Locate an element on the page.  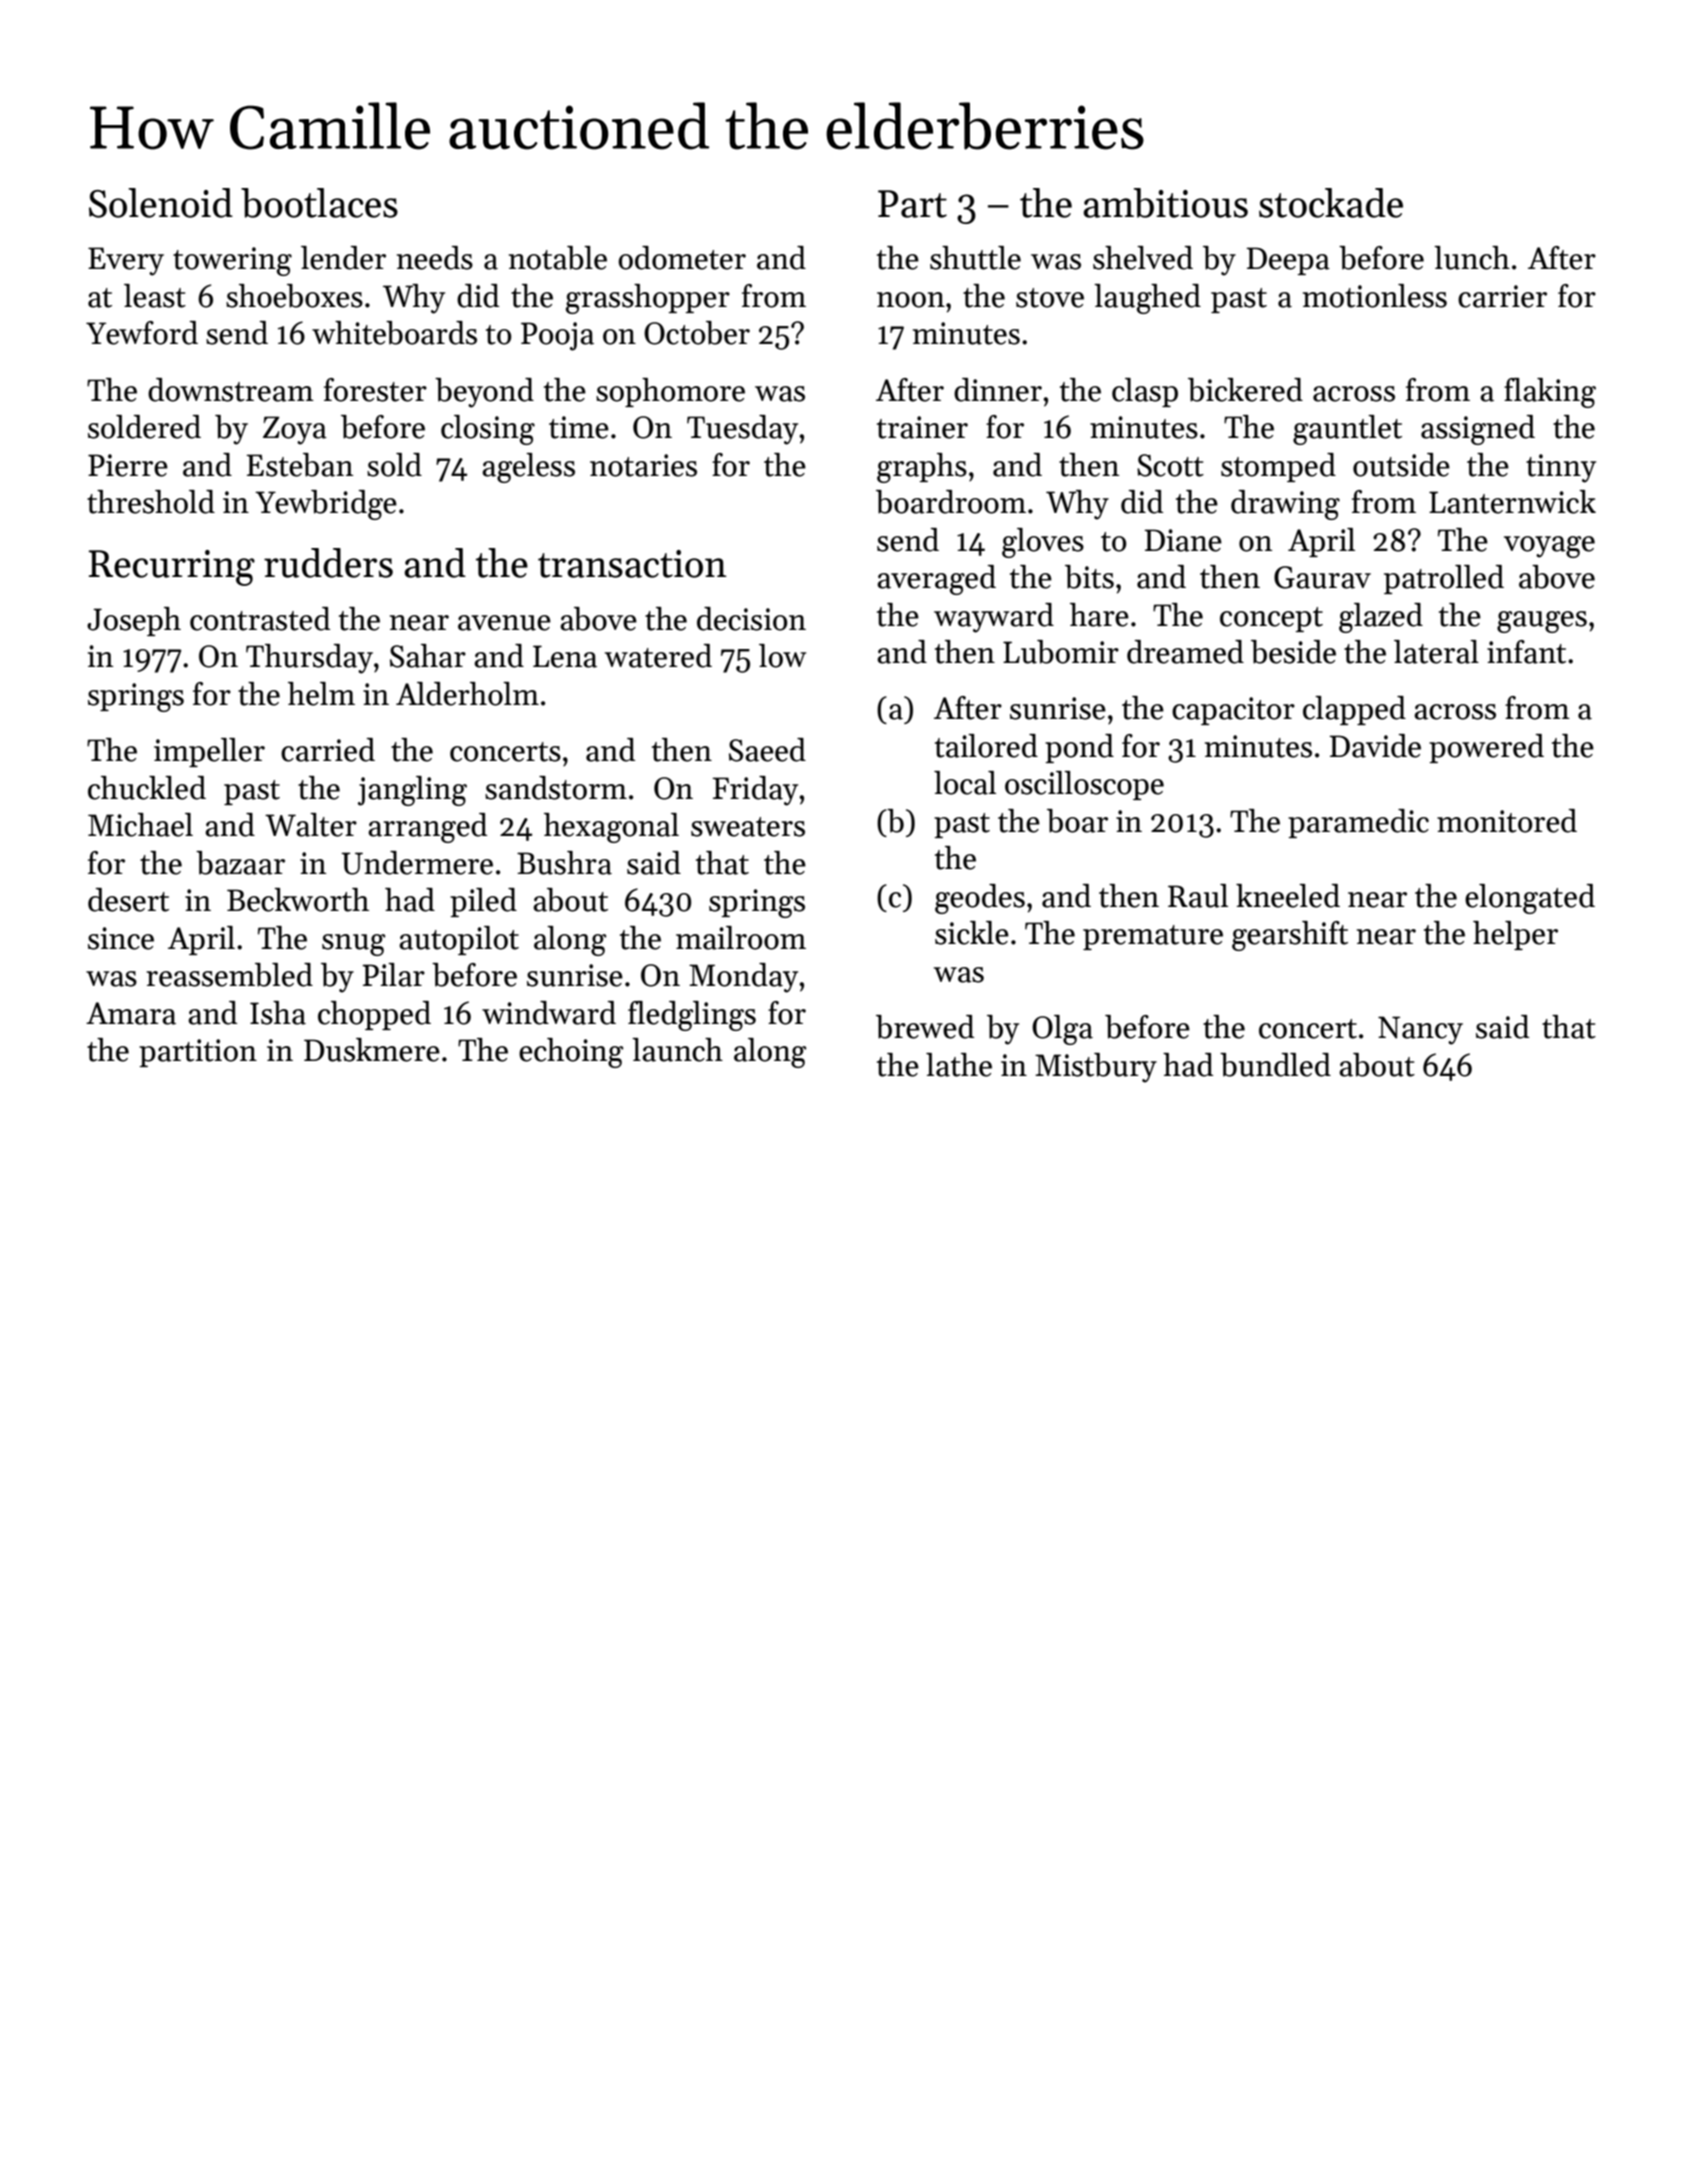
kneeled is located at coordinates (1288, 896).
